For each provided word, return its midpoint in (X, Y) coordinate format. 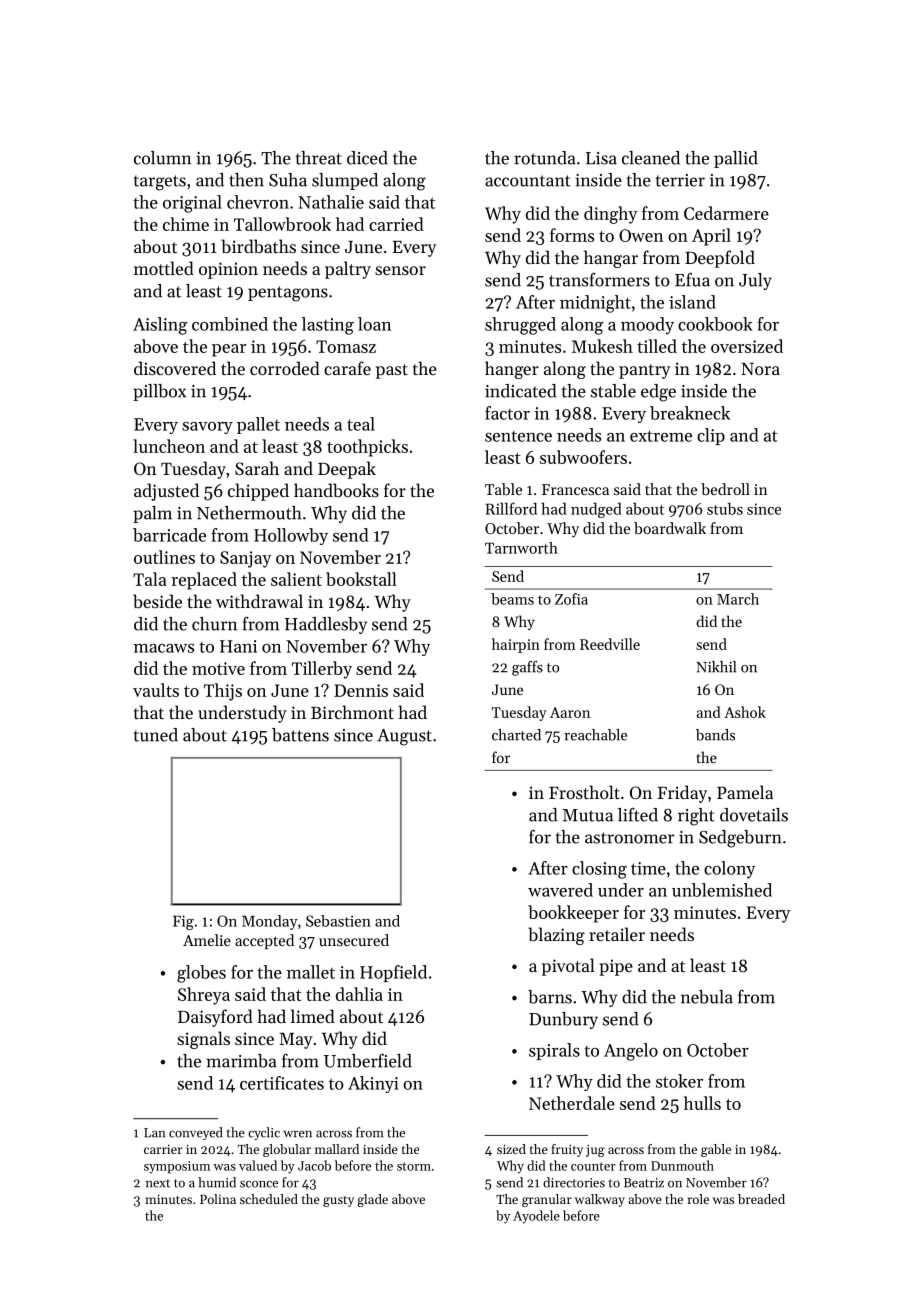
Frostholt (584, 792)
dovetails (754, 815)
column (162, 158)
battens (300, 735)
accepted (264, 941)
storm (414, 1166)
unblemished (722, 890)
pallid (736, 159)
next (158, 1183)
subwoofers (583, 457)
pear (229, 350)
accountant (528, 181)
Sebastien (338, 921)
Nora (760, 369)
